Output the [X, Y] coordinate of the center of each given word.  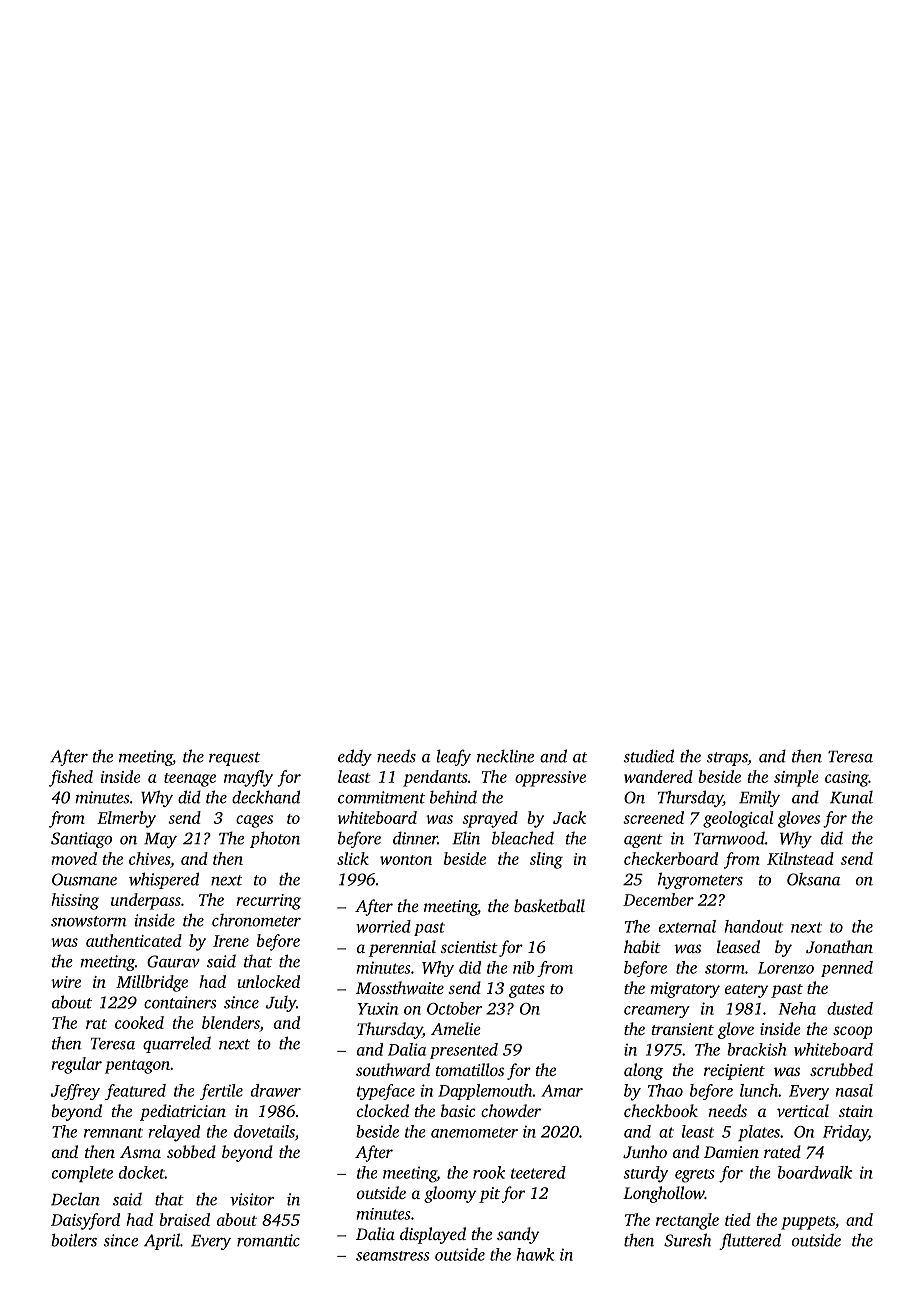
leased [738, 946]
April [162, 1241]
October [454, 1008]
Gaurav [173, 961]
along [643, 1071]
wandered [658, 776]
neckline [505, 756]
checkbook [661, 1110]
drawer [276, 1090]
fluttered [750, 1241]
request [234, 759]
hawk [535, 1254]
